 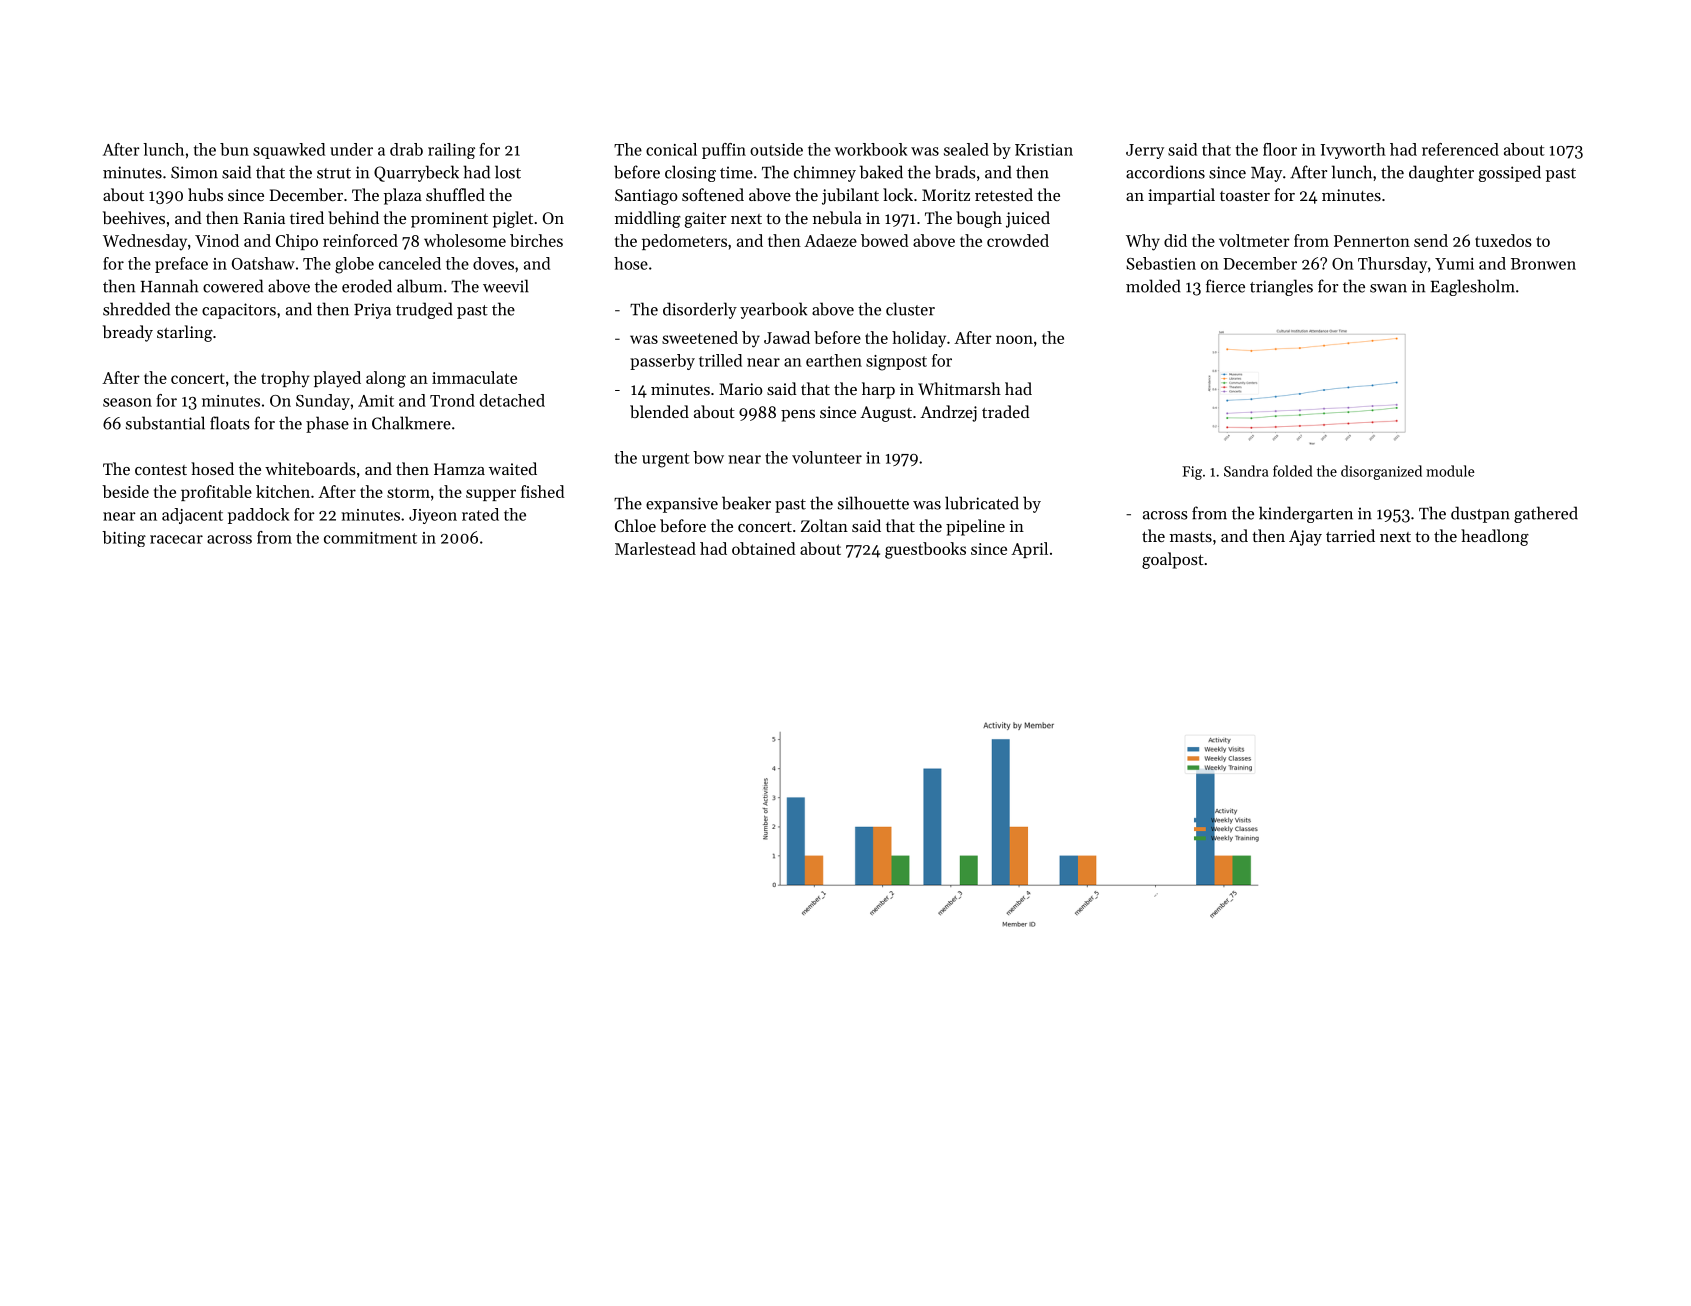 I want to click on cluster, so click(x=910, y=309).
